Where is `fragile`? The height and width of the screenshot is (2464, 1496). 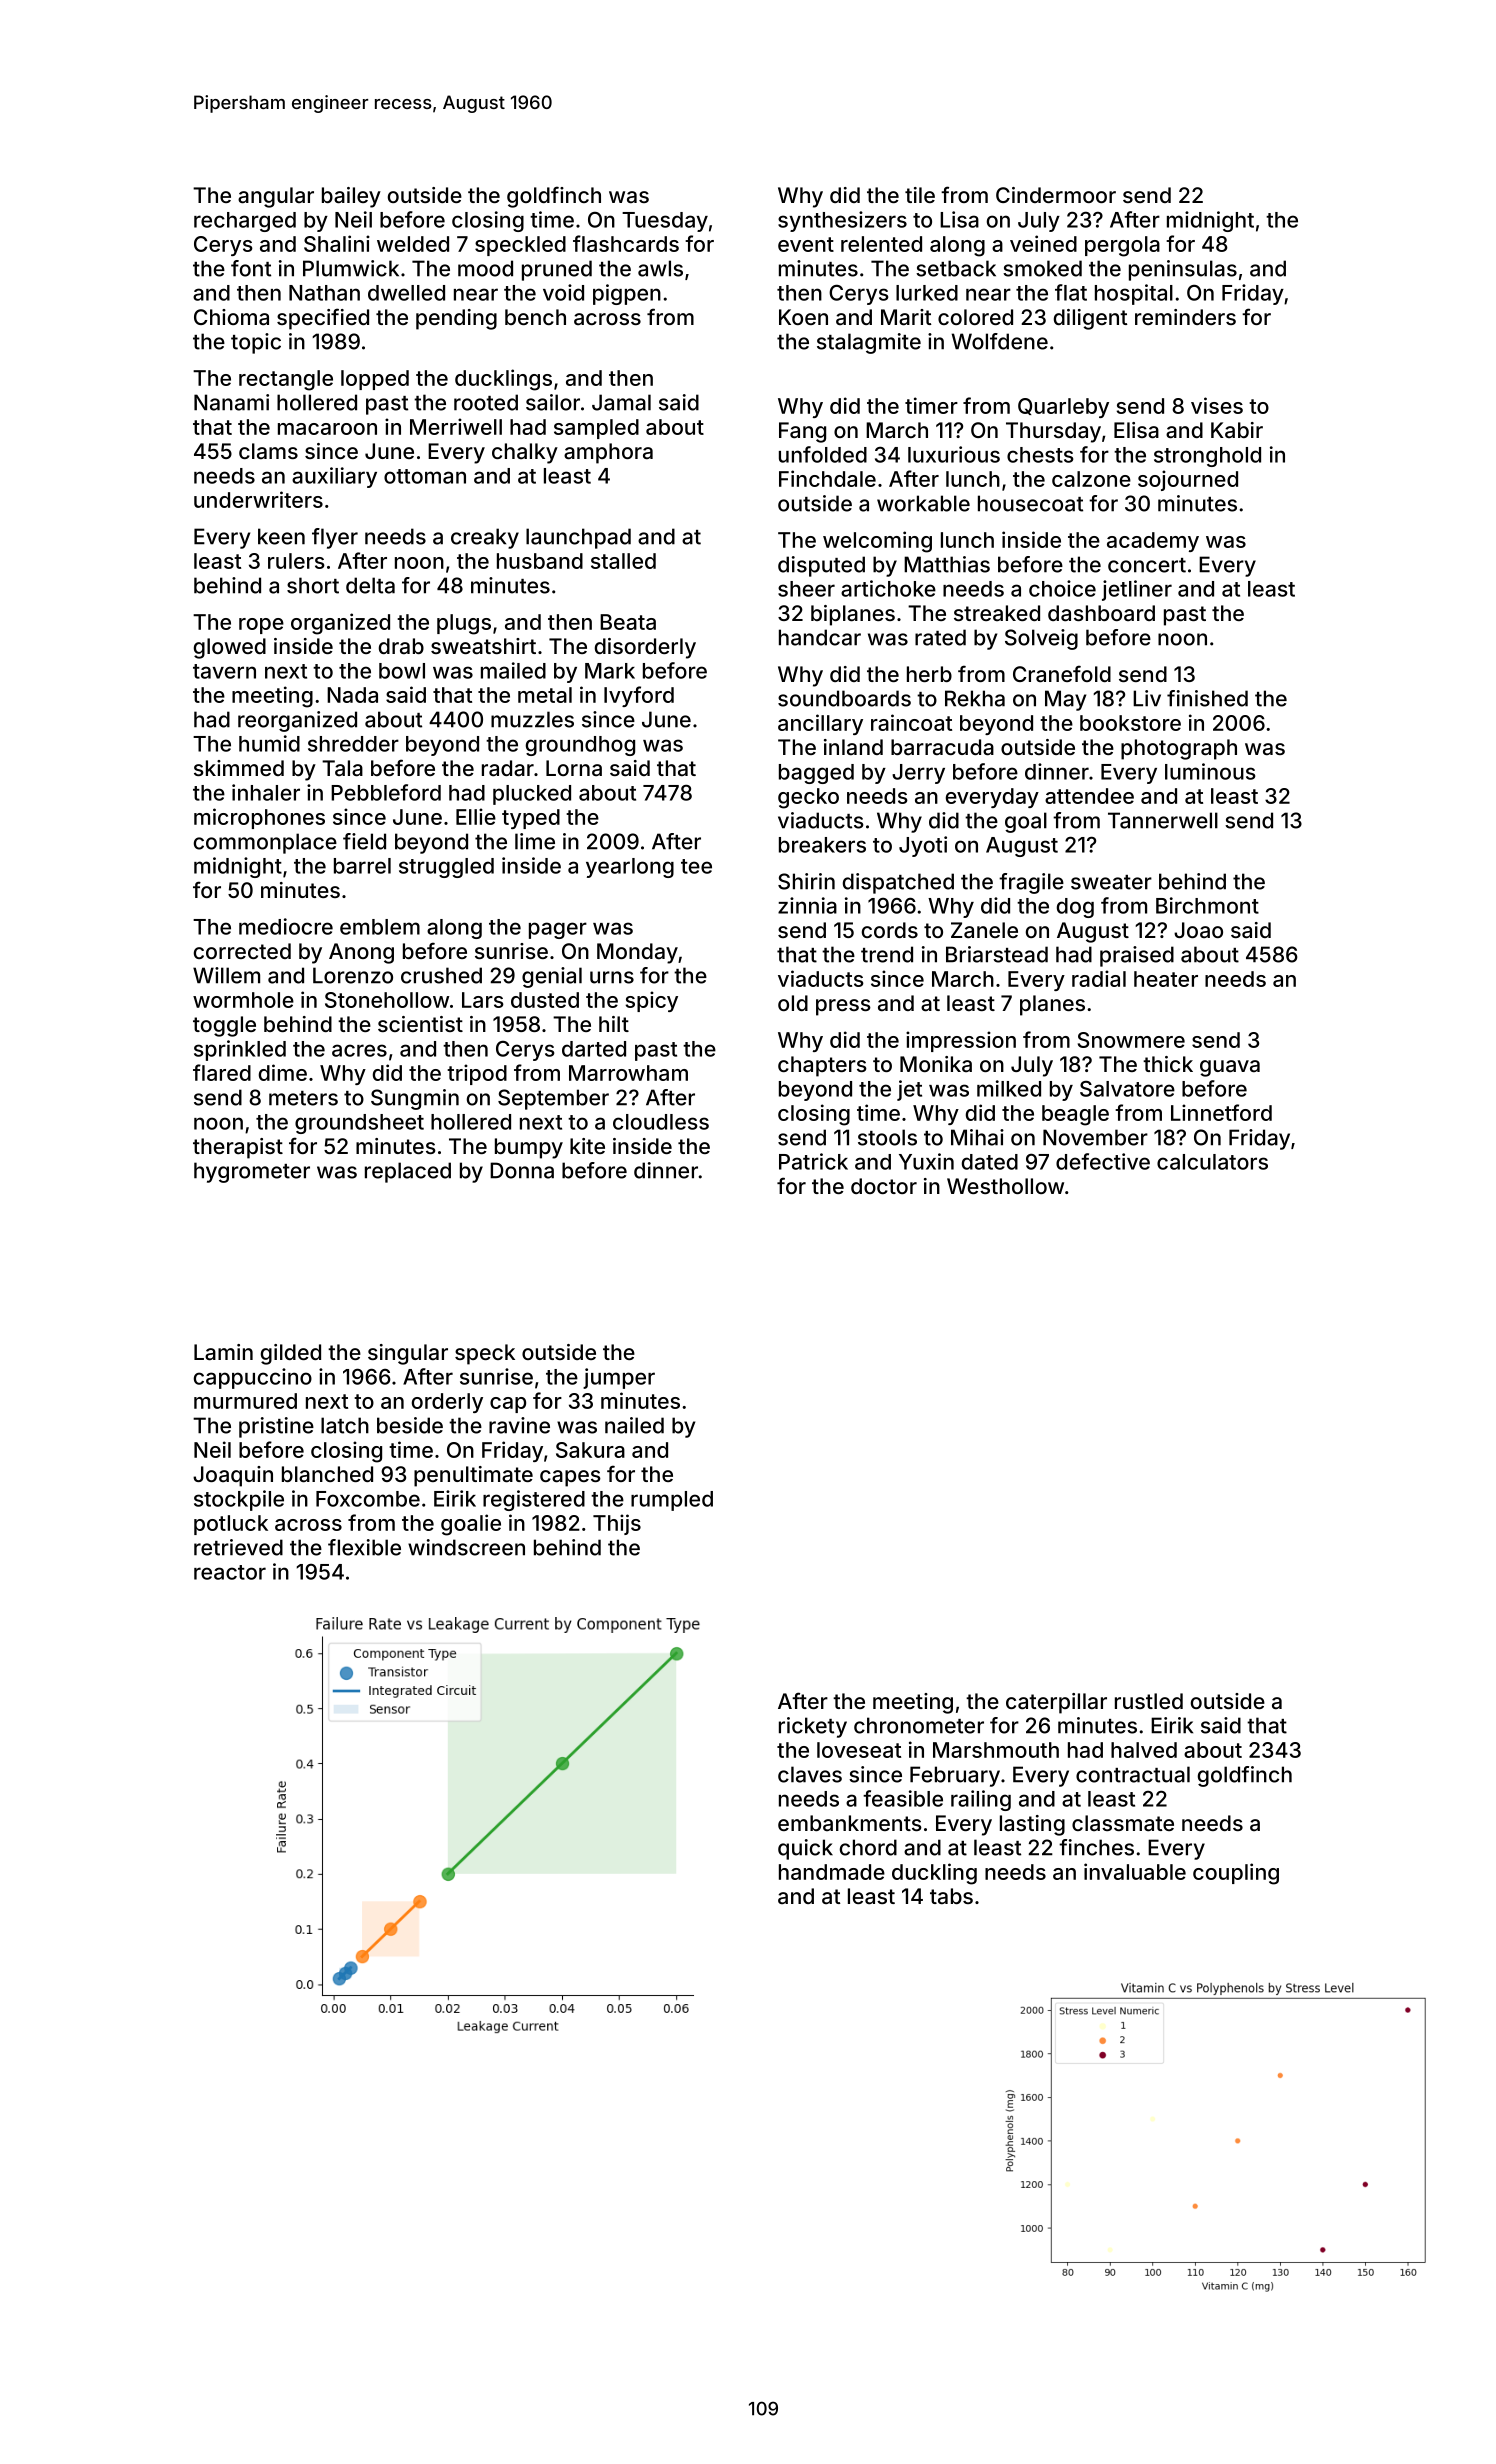
fragile is located at coordinates (1031, 883).
